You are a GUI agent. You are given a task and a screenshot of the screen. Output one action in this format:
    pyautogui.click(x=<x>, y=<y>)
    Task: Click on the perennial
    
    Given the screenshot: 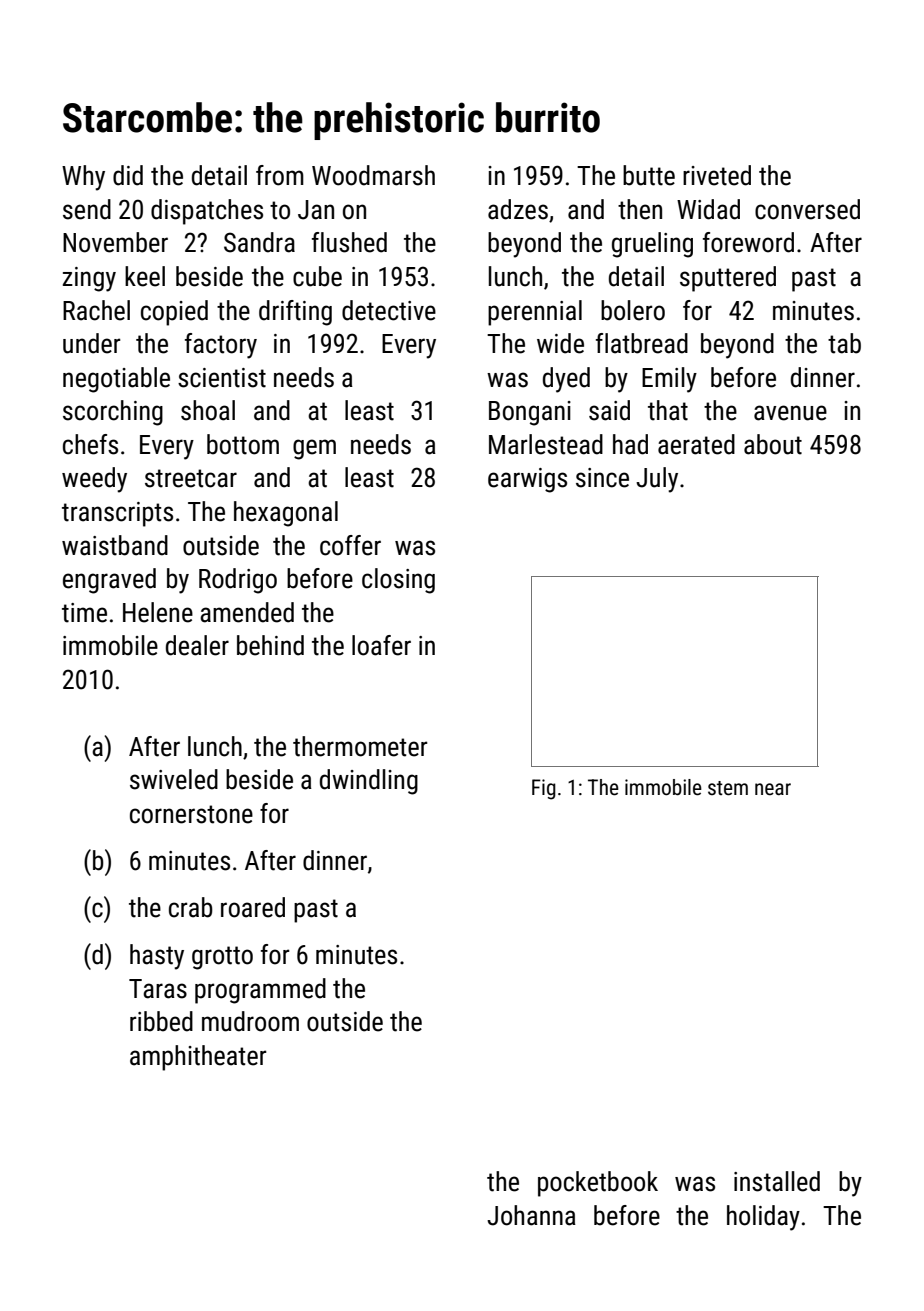 What is the action you would take?
    pyautogui.click(x=535, y=313)
